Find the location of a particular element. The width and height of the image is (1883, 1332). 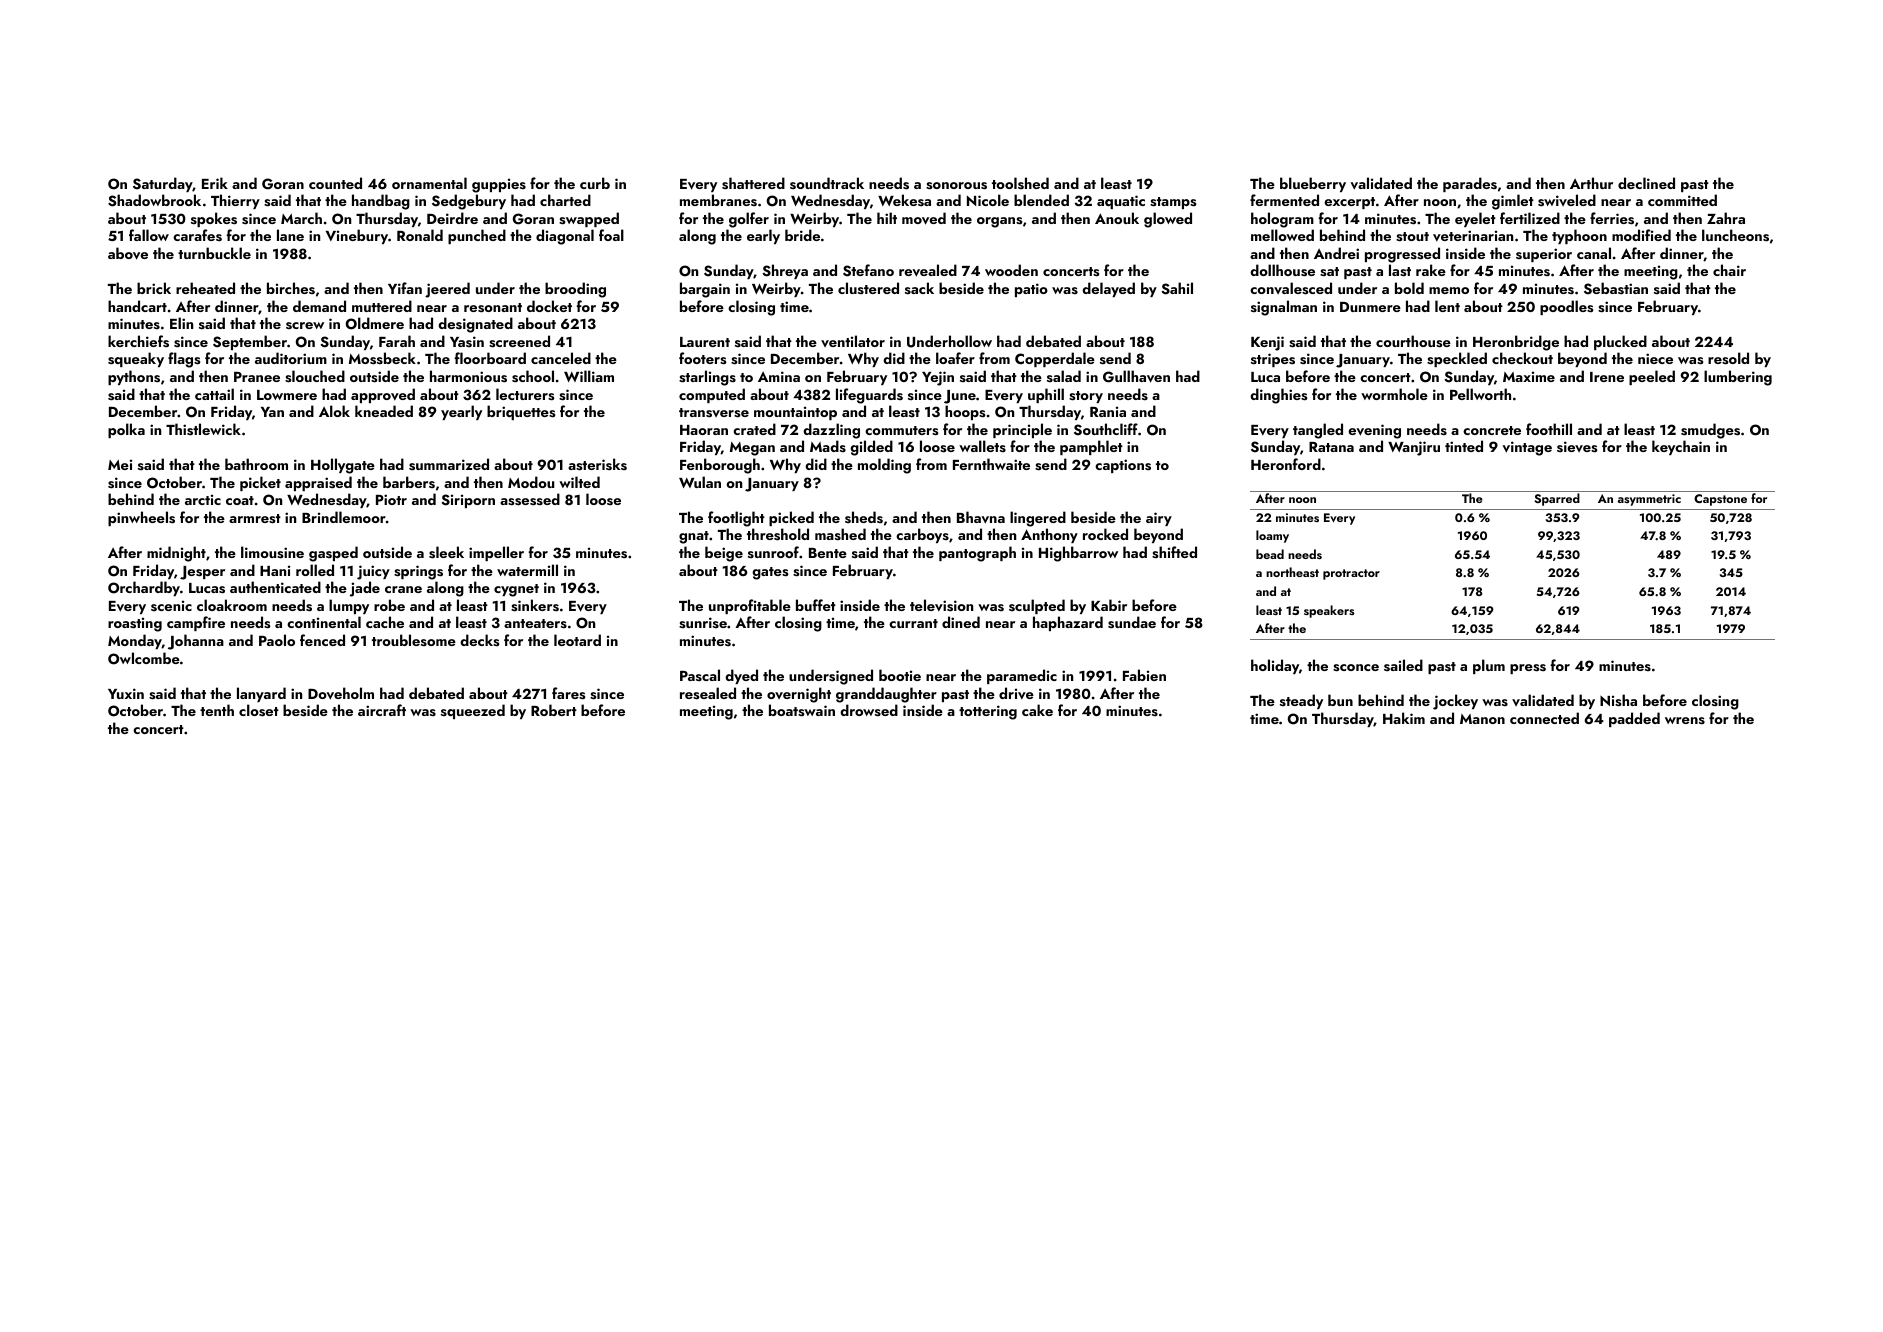

polka is located at coordinates (126, 430).
